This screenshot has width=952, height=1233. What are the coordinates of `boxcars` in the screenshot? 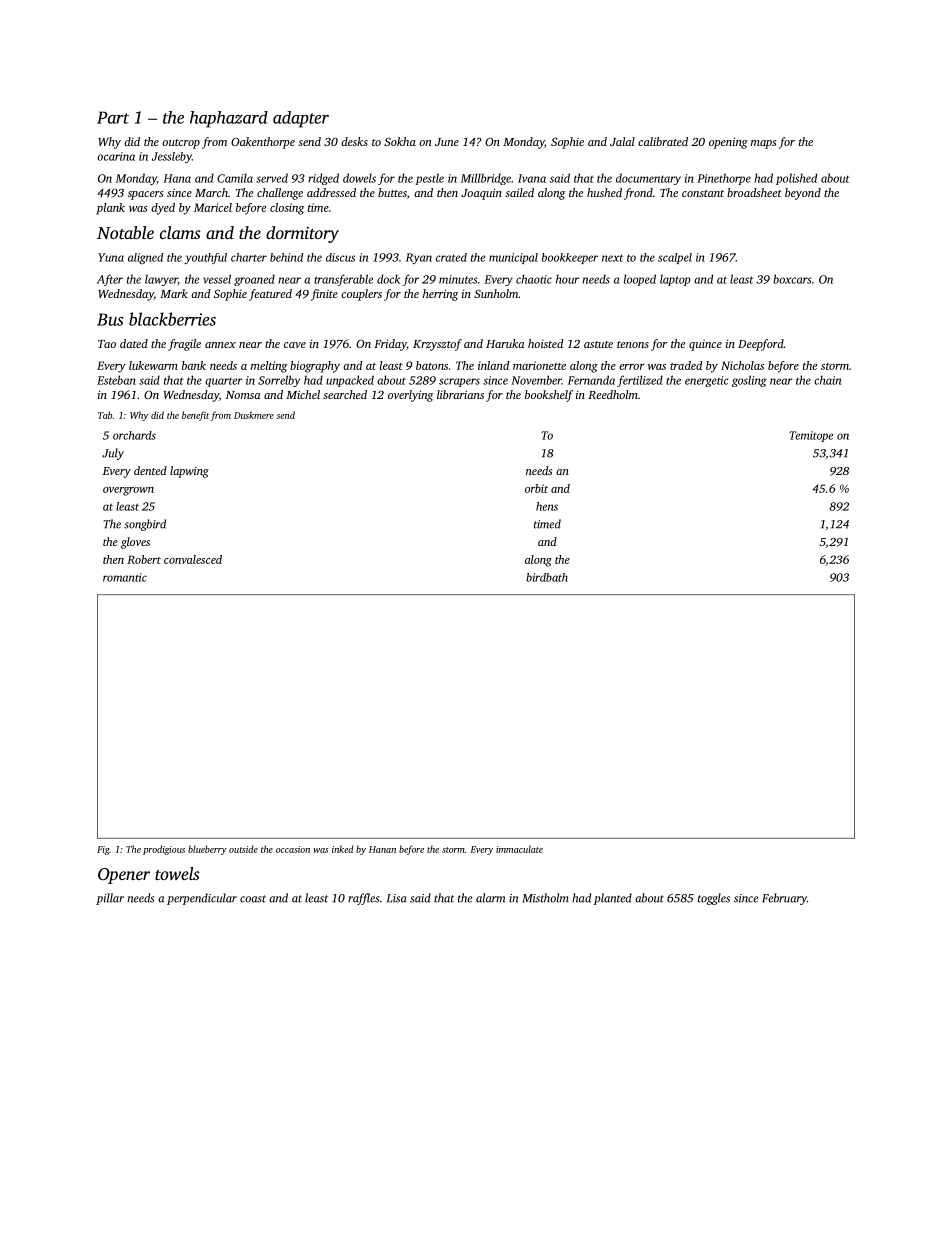 It's located at (792, 279).
